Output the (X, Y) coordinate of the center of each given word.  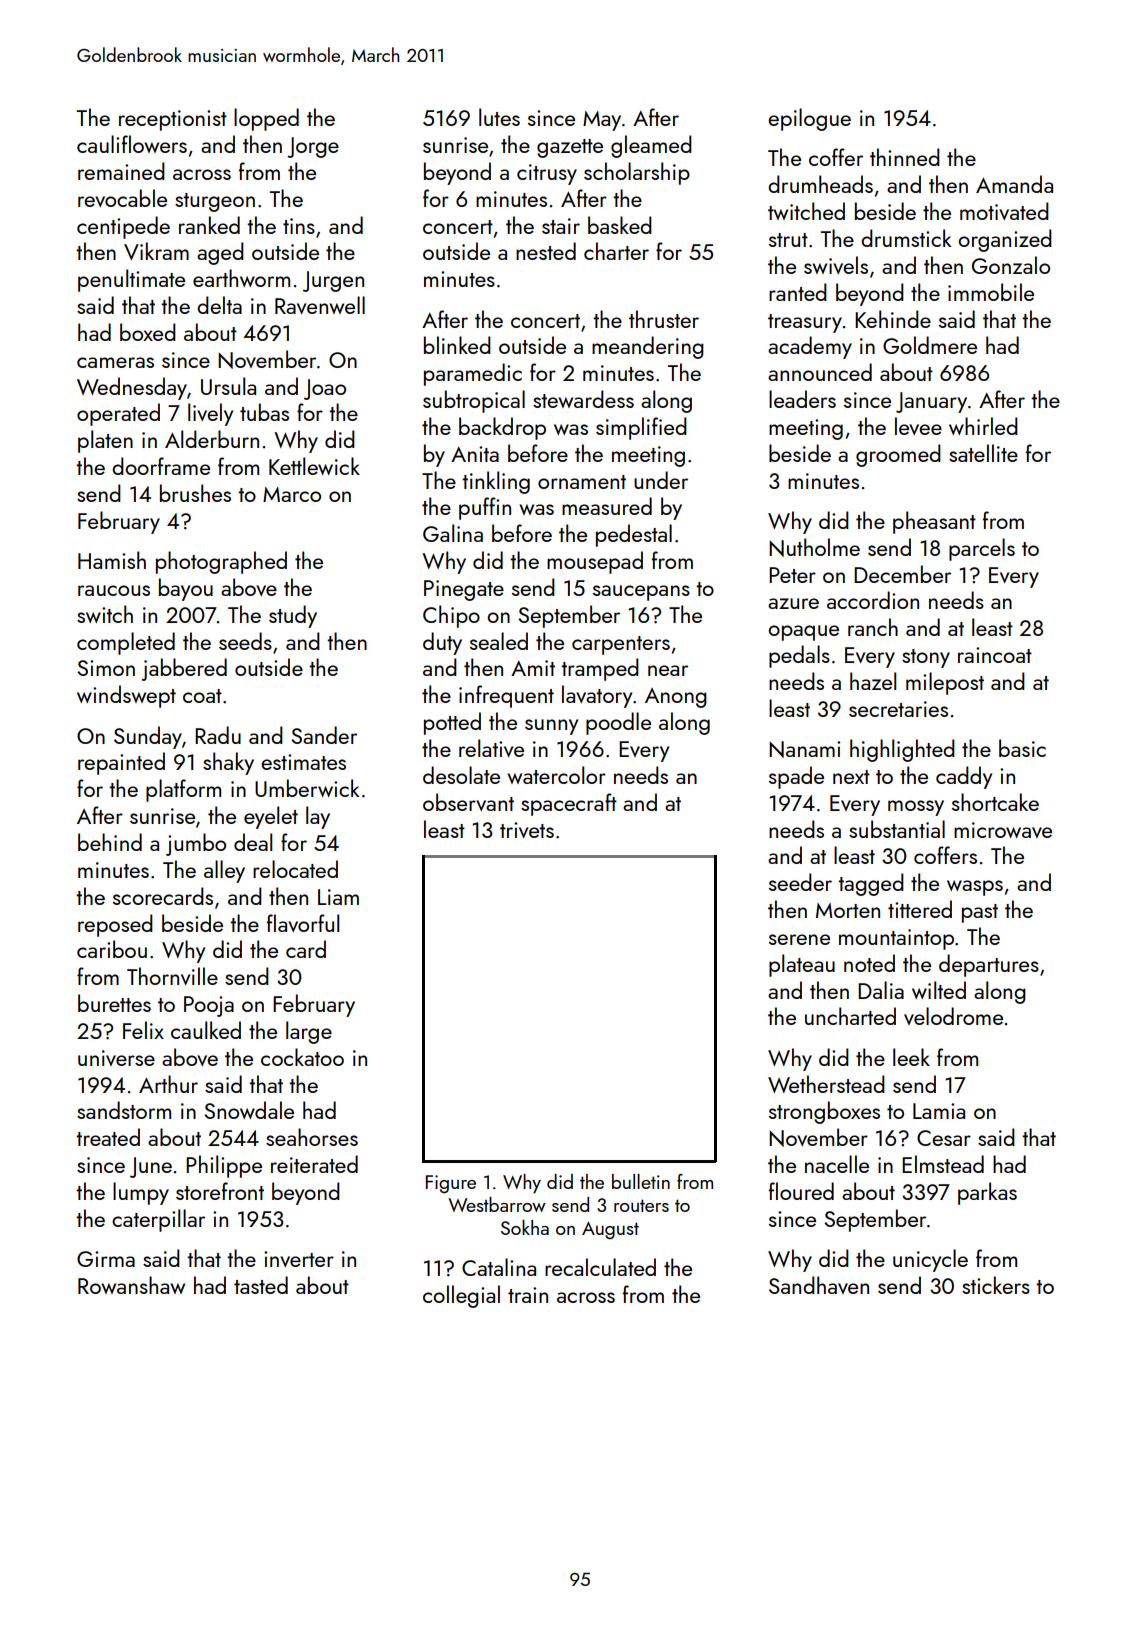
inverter (299, 1259)
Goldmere (930, 345)
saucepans (641, 593)
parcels (982, 549)
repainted (121, 763)
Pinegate (464, 590)
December (902, 574)
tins (299, 226)
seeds (245, 641)
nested (546, 251)
